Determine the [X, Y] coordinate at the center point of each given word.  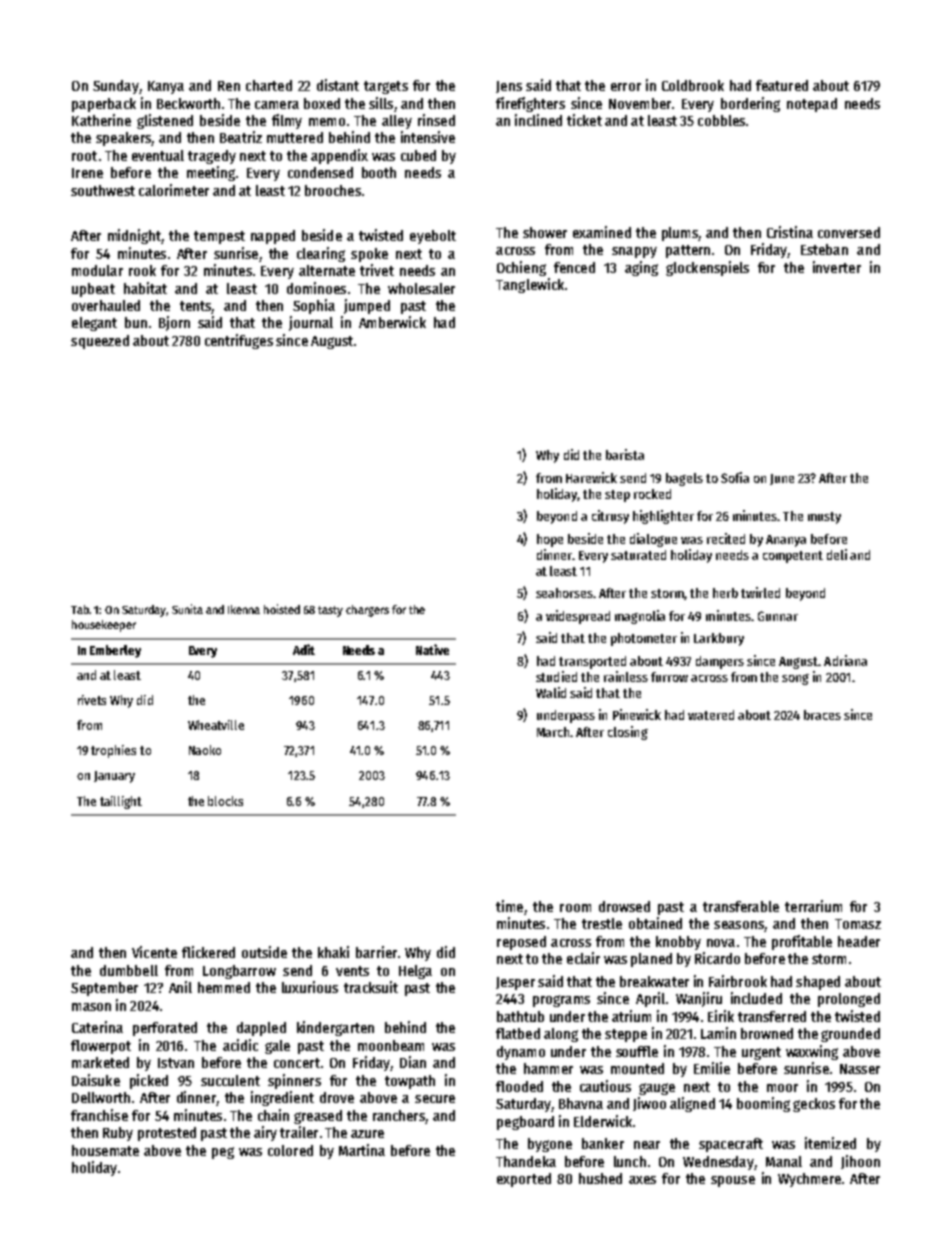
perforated [165, 1029]
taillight [121, 802]
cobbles [721, 120]
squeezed [100, 342]
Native [432, 649]
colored [290, 1150]
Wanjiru [699, 999]
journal [311, 323]
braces [822, 715]
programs [561, 1001]
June [782, 479]
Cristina [790, 232]
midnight [135, 236]
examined [602, 232]
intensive [428, 137]
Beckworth [188, 103]
